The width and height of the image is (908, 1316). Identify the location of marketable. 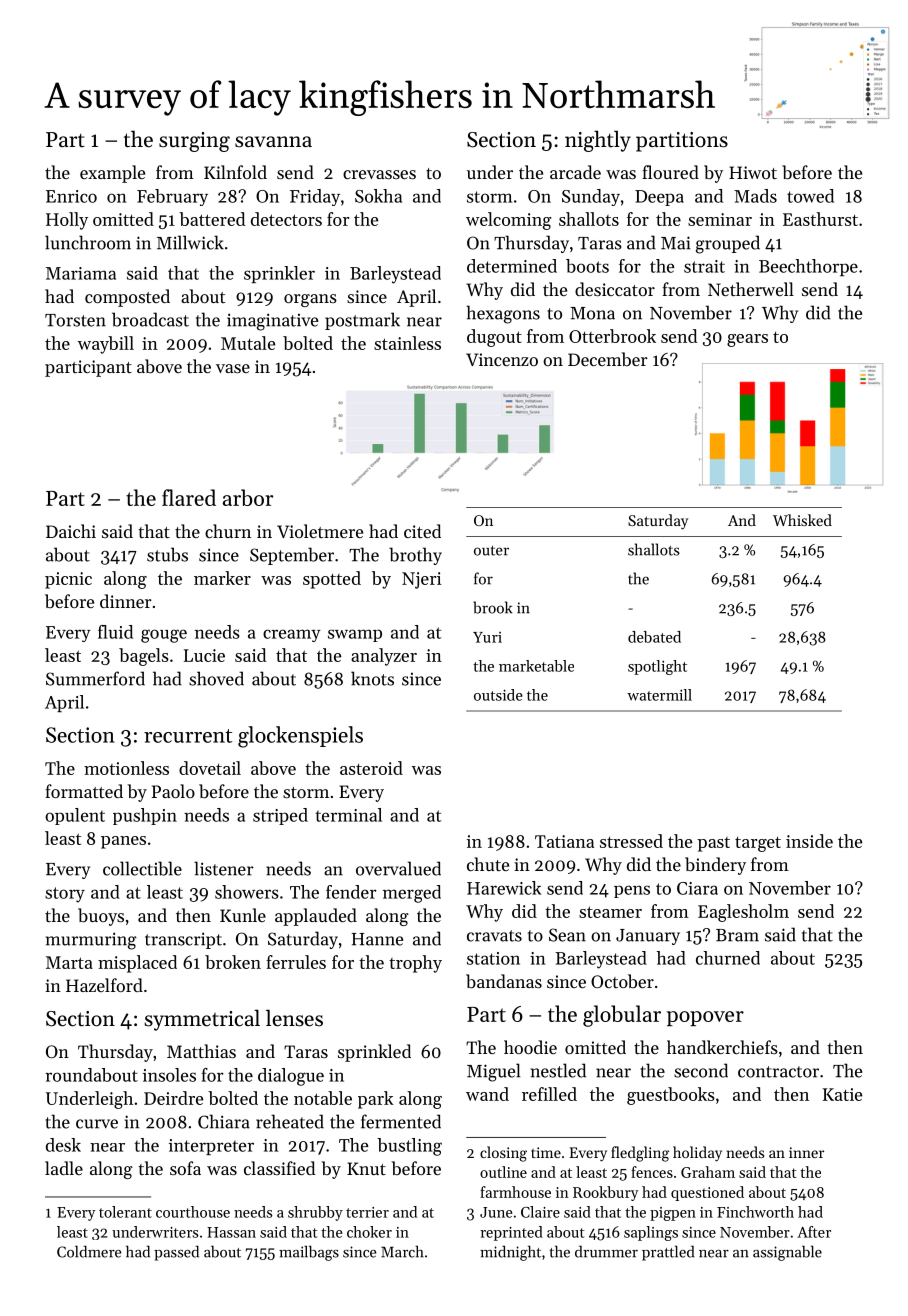
(536, 666).
